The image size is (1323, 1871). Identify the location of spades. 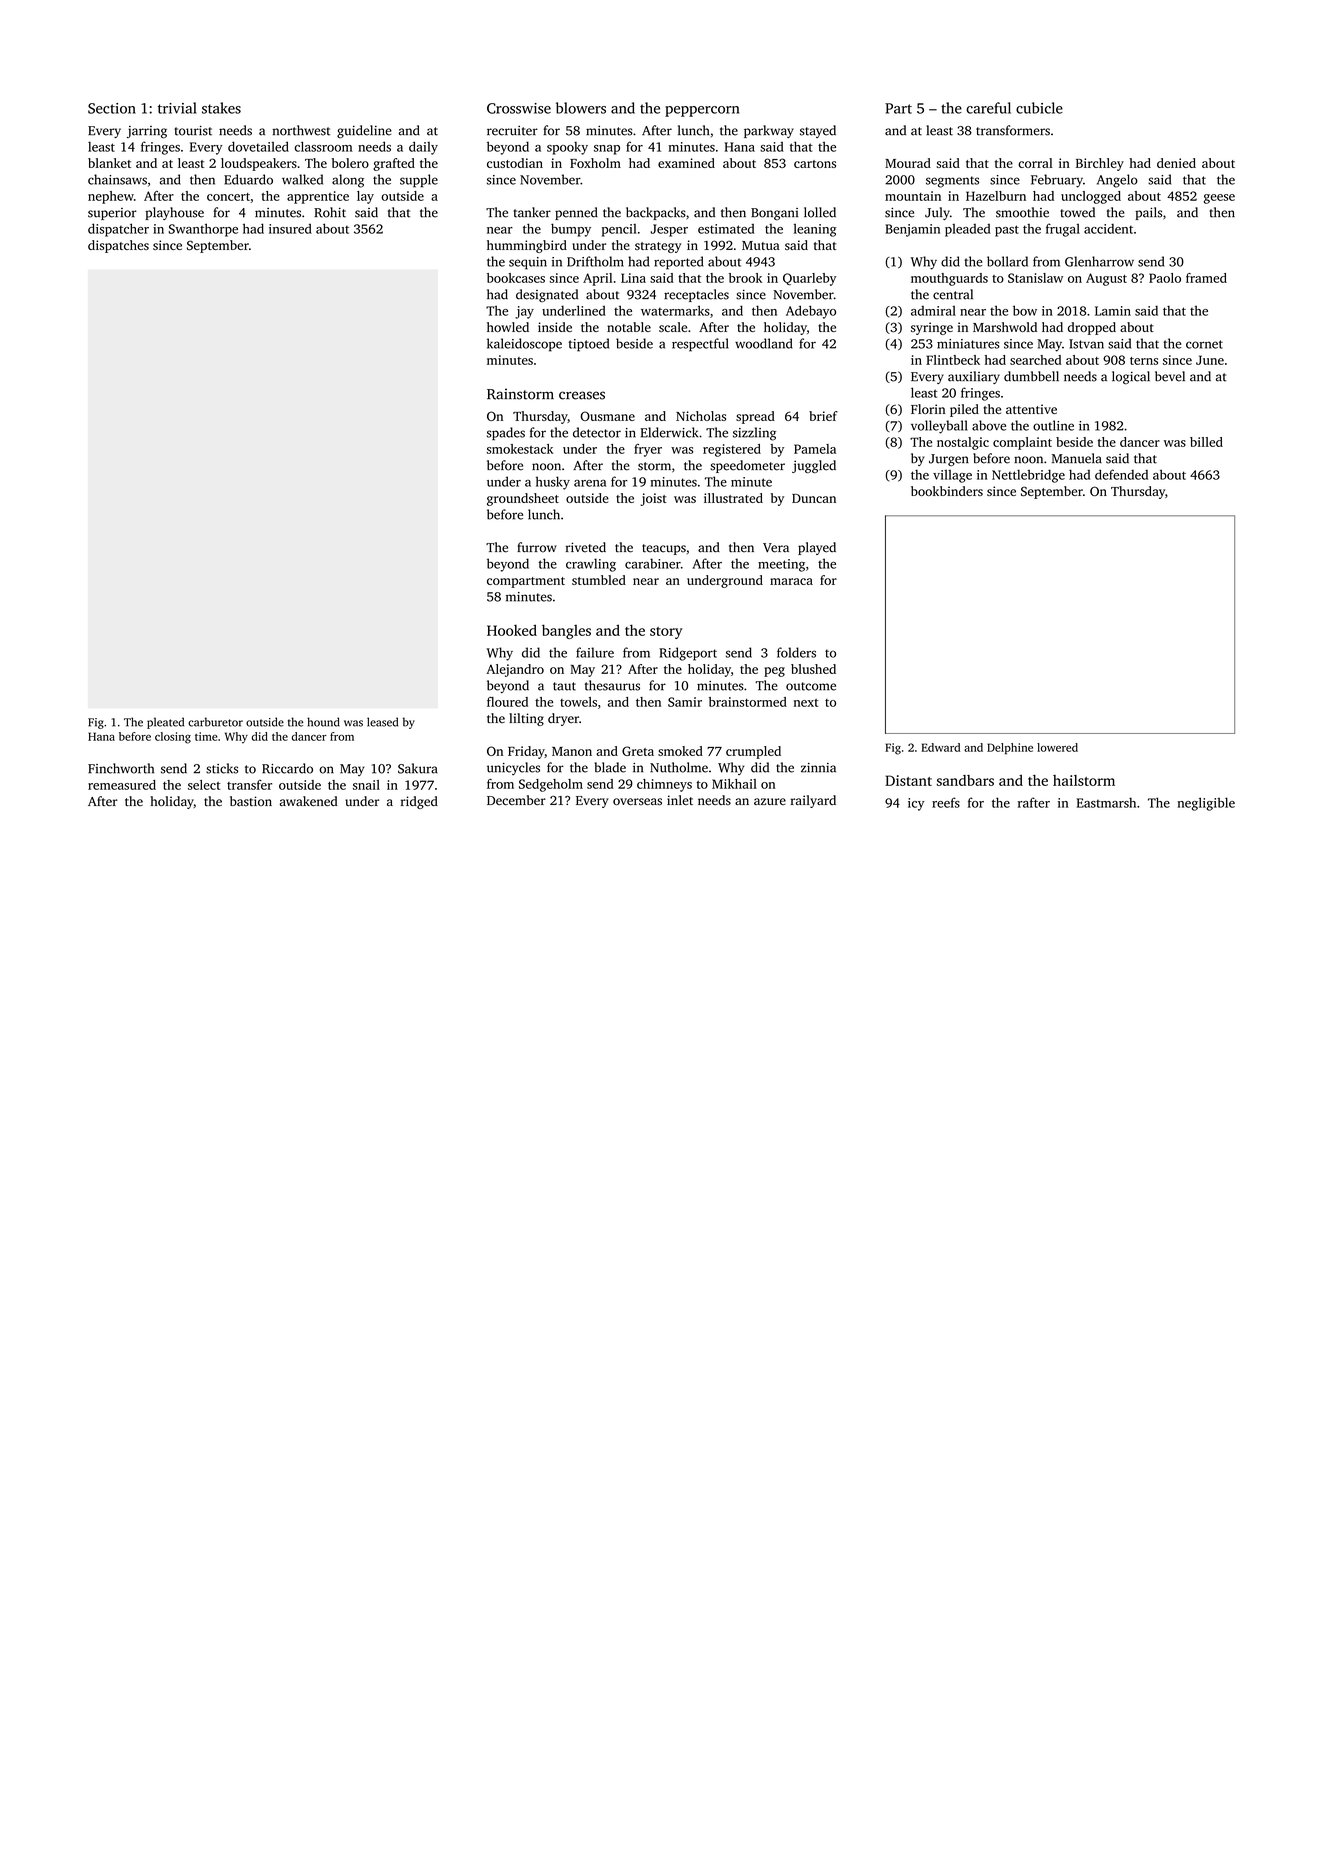
(506, 433).
